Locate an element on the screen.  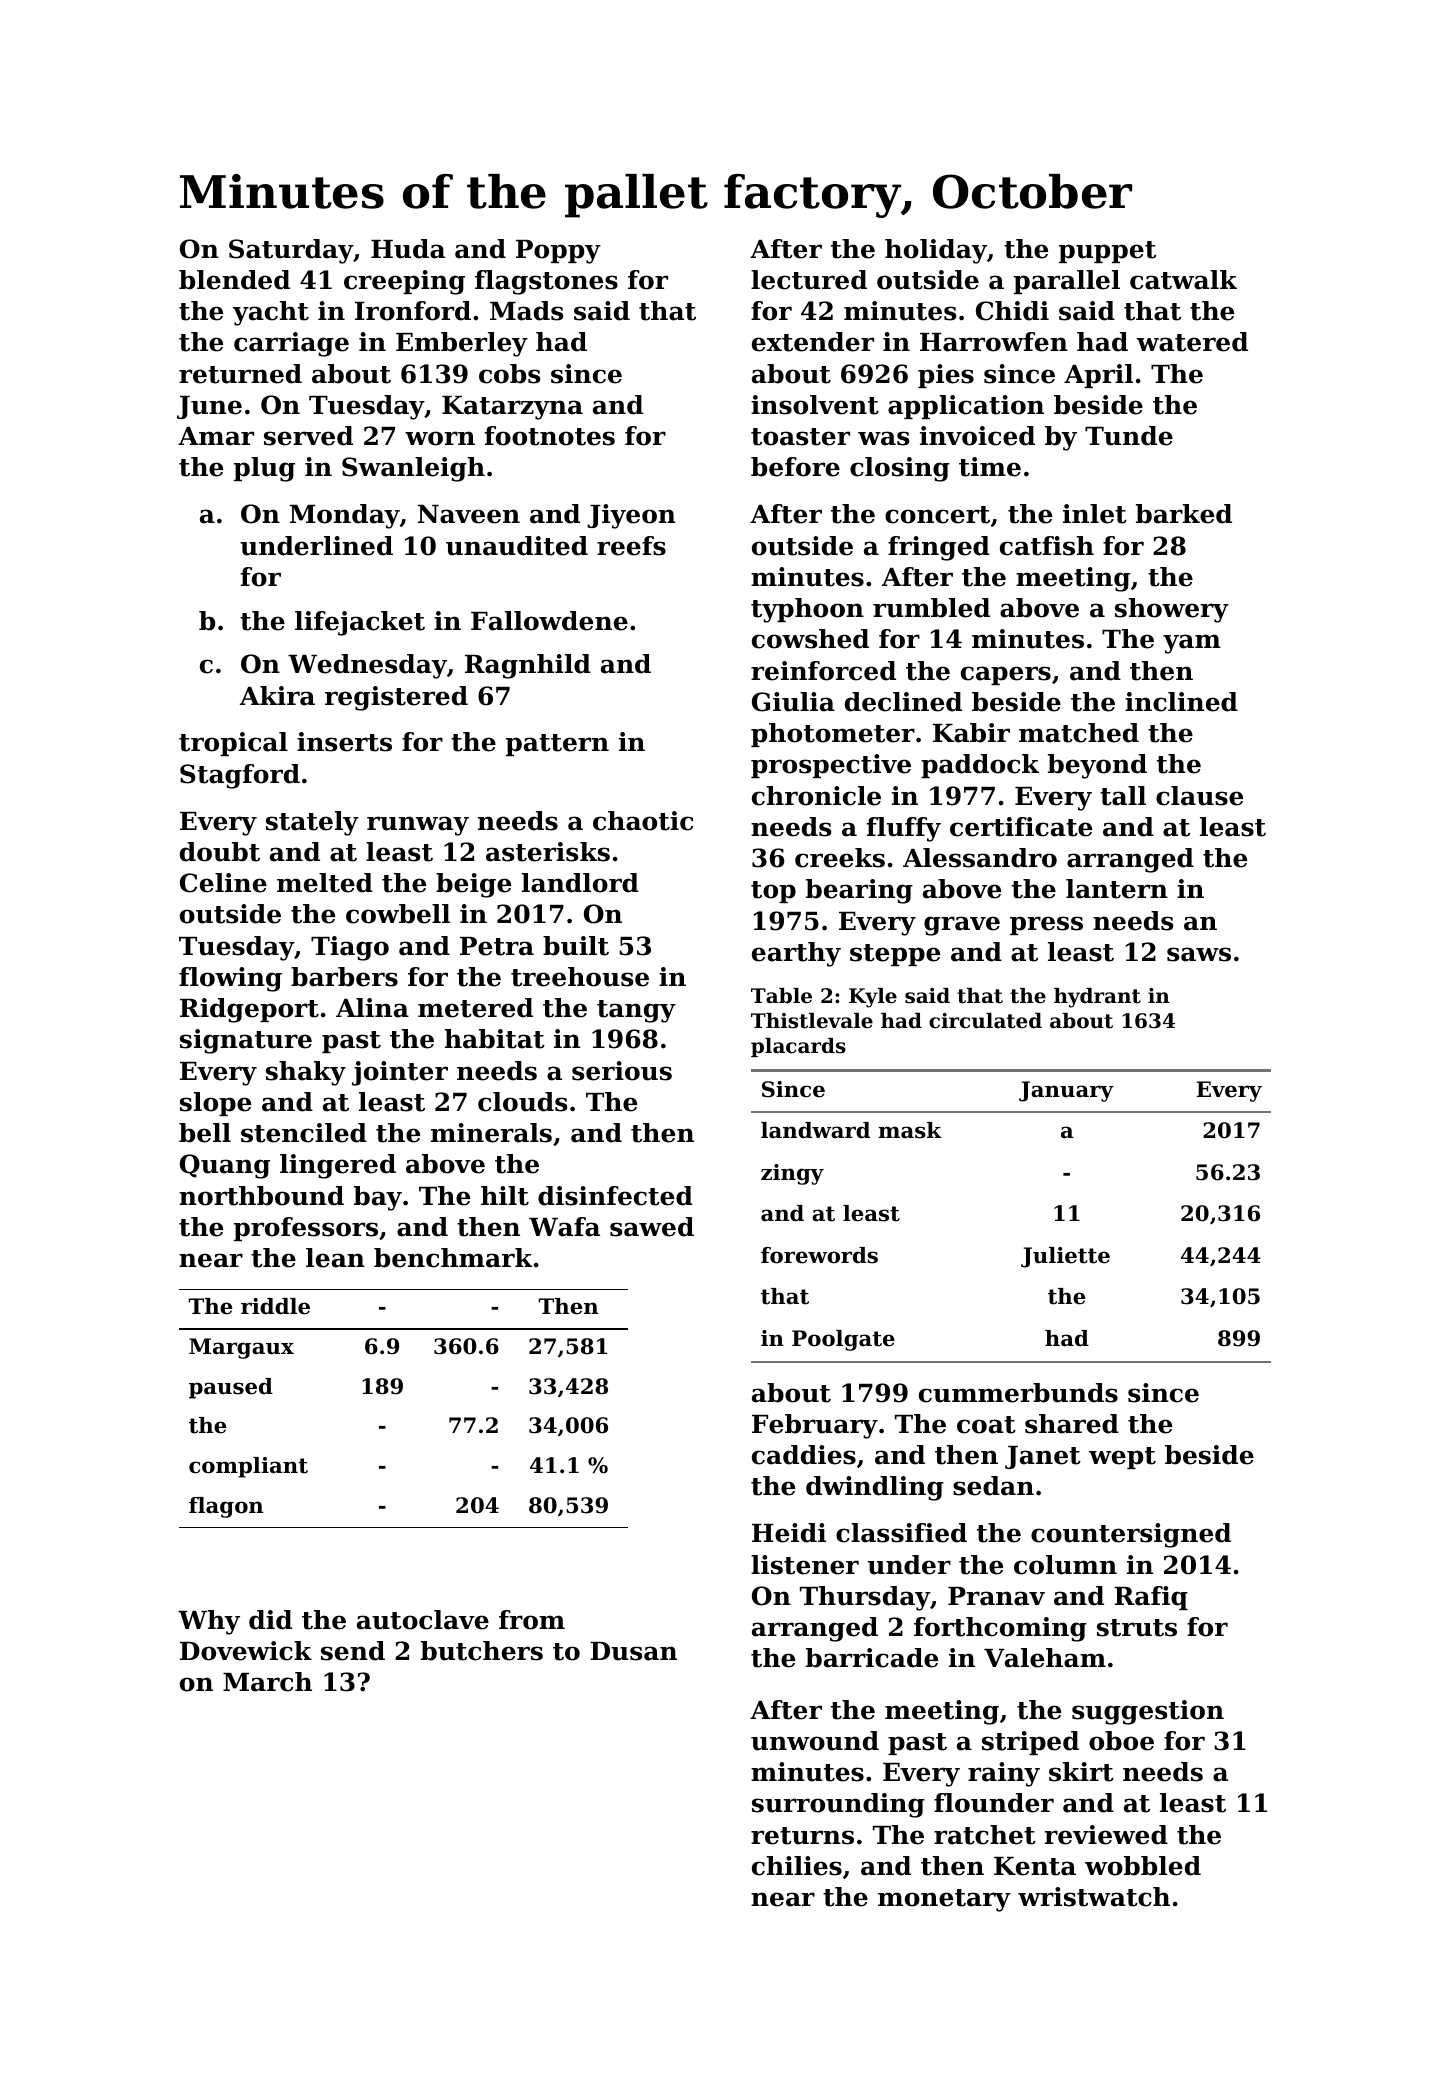
creeks is located at coordinates (840, 858).
